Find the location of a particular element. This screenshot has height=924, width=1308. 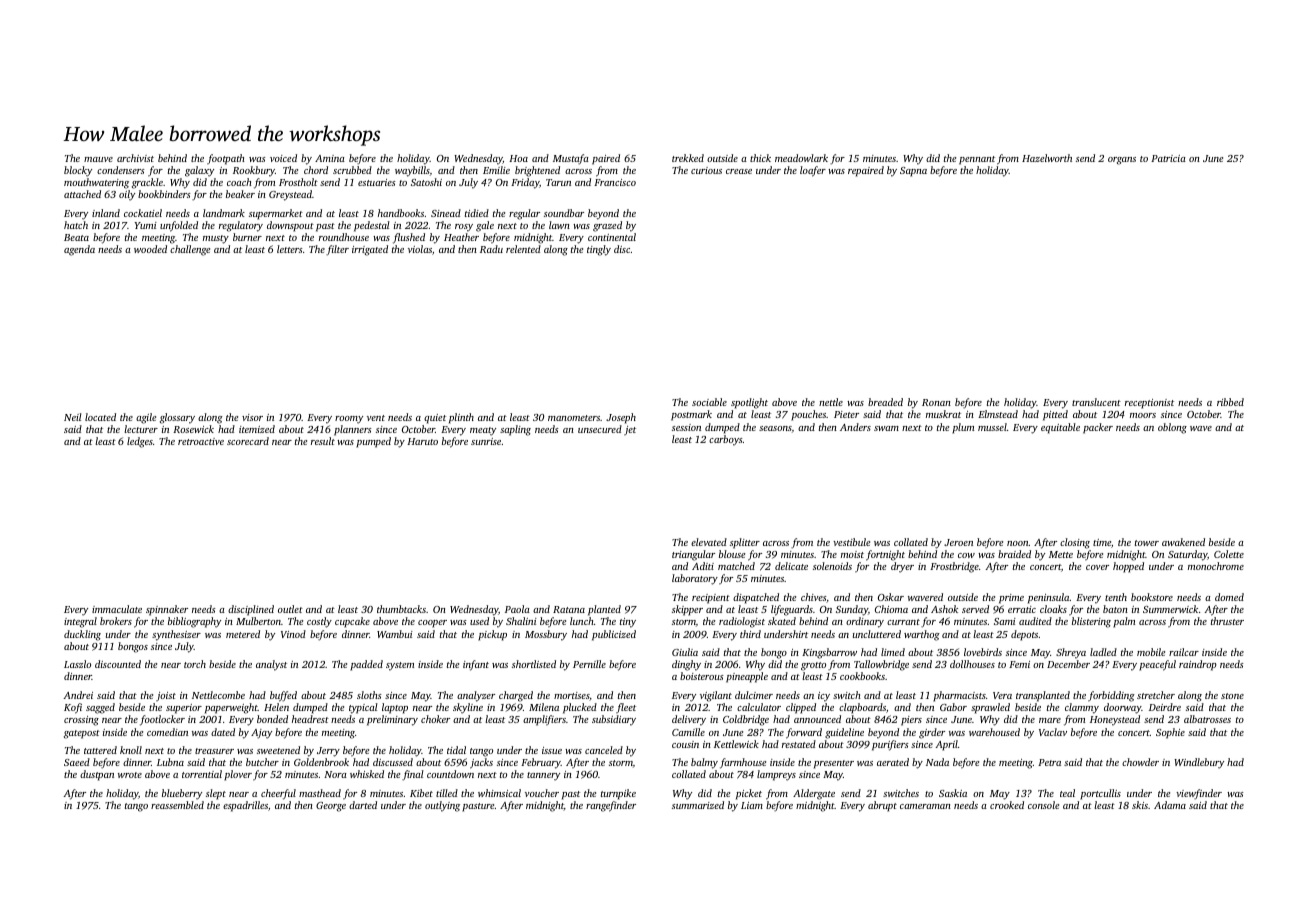

cover is located at coordinates (1097, 567).
